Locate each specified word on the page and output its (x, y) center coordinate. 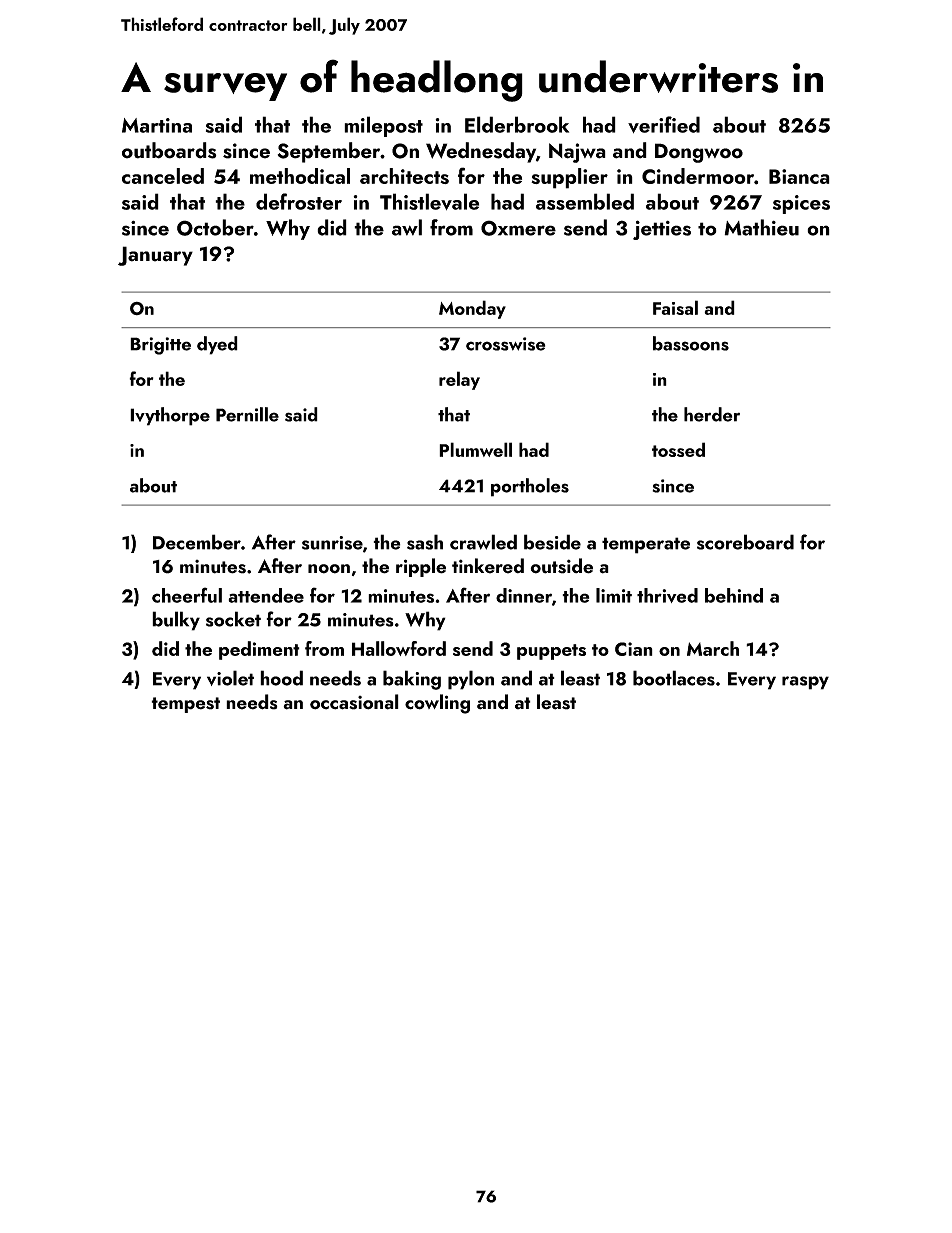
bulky (176, 621)
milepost (383, 126)
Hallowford (399, 648)
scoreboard (745, 542)
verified (664, 124)
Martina (157, 125)
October (215, 227)
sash (425, 542)
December (197, 542)
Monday (472, 309)
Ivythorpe (170, 416)
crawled (483, 542)
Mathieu (761, 227)
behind (734, 595)
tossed (678, 449)
